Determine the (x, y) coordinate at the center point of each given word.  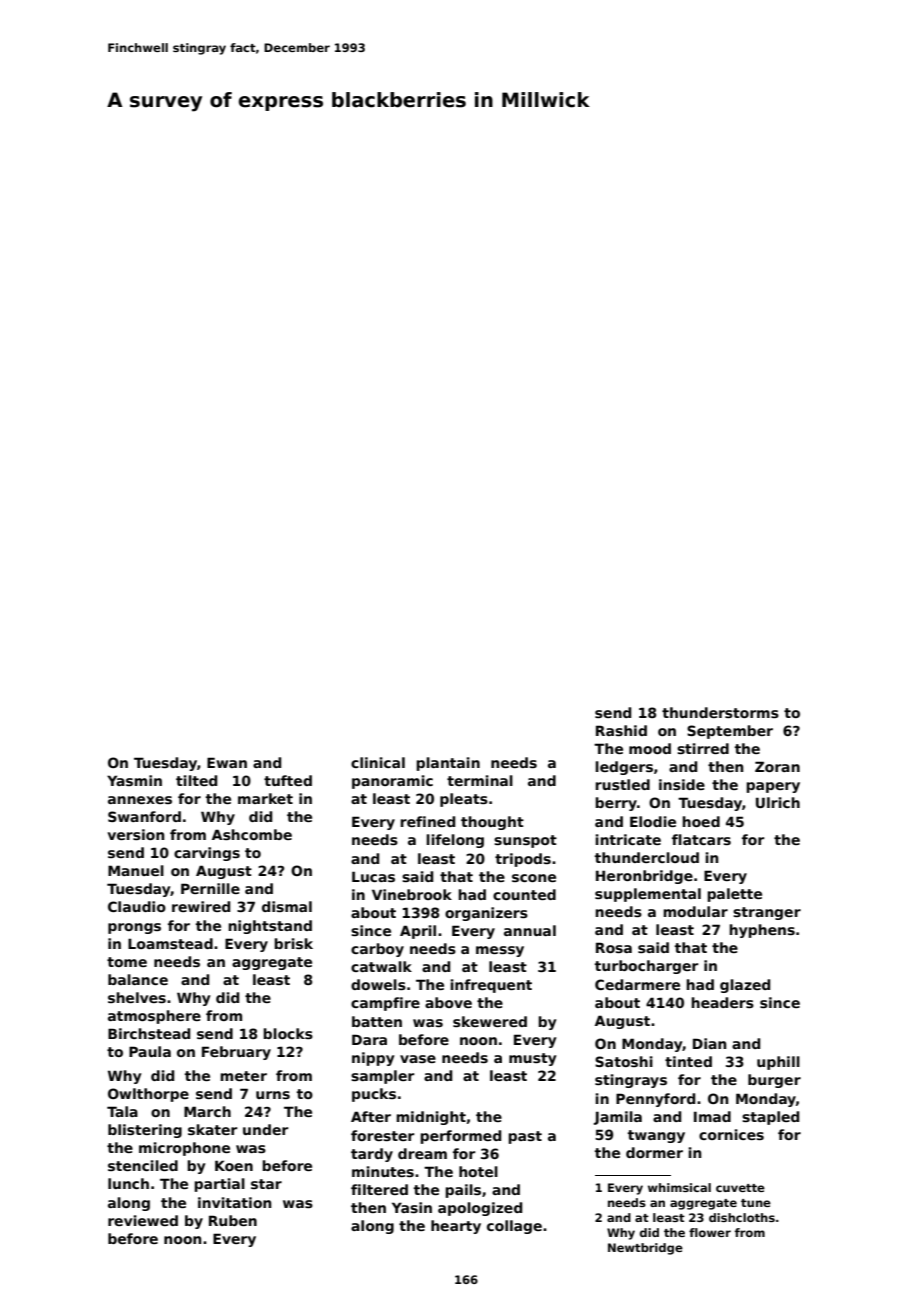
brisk (293, 943)
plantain (448, 764)
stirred (703, 748)
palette (734, 895)
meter (243, 1076)
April (418, 932)
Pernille (210, 888)
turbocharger (647, 967)
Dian (709, 1043)
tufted (288, 780)
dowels (378, 984)
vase (418, 1059)
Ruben (233, 1220)
